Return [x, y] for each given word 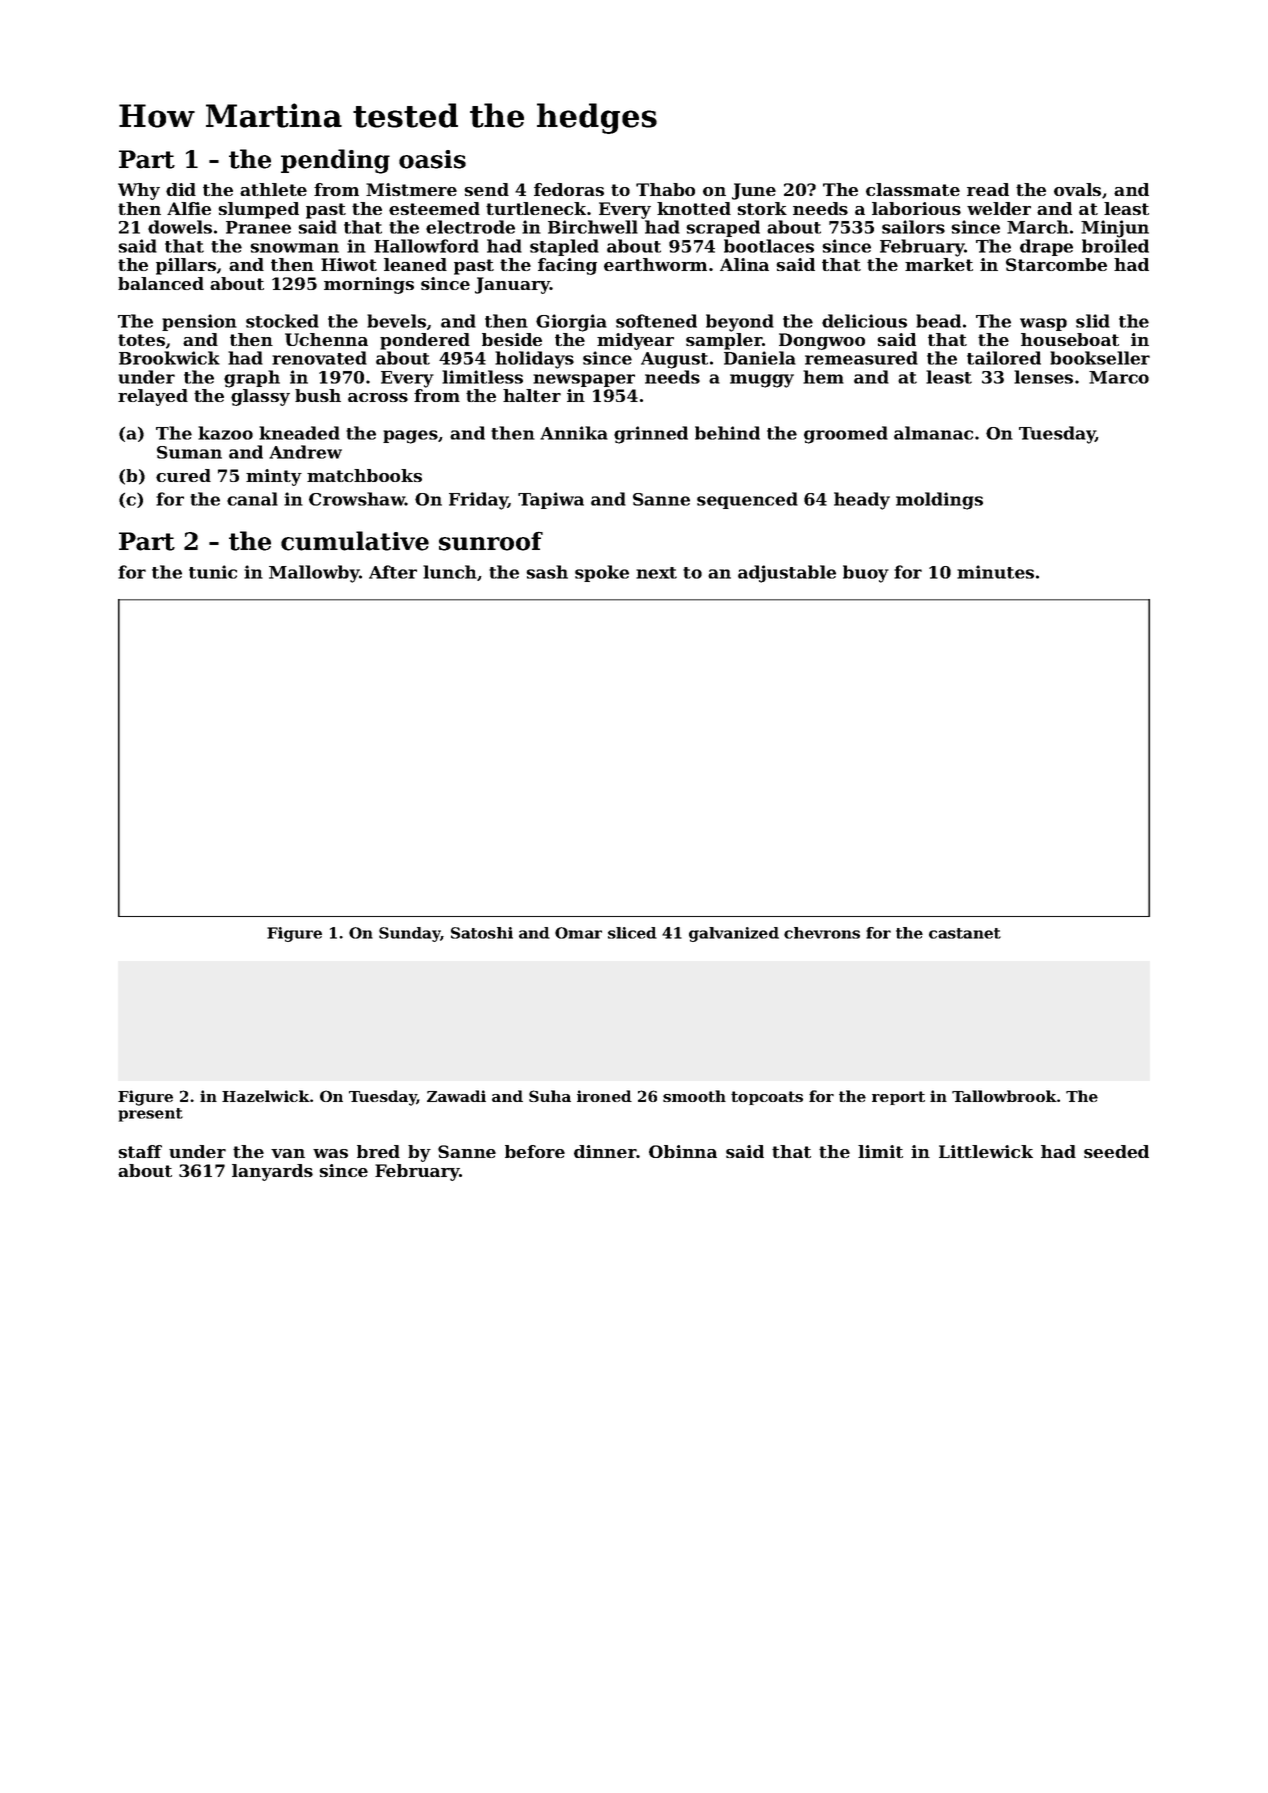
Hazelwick [266, 1096]
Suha [550, 1096]
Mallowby [314, 574]
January [512, 285]
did [181, 189]
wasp [1043, 324]
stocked [282, 321]
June [754, 191]
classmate [913, 189]
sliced [632, 933]
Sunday [410, 934]
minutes [995, 572]
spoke [602, 573]
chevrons [822, 933]
